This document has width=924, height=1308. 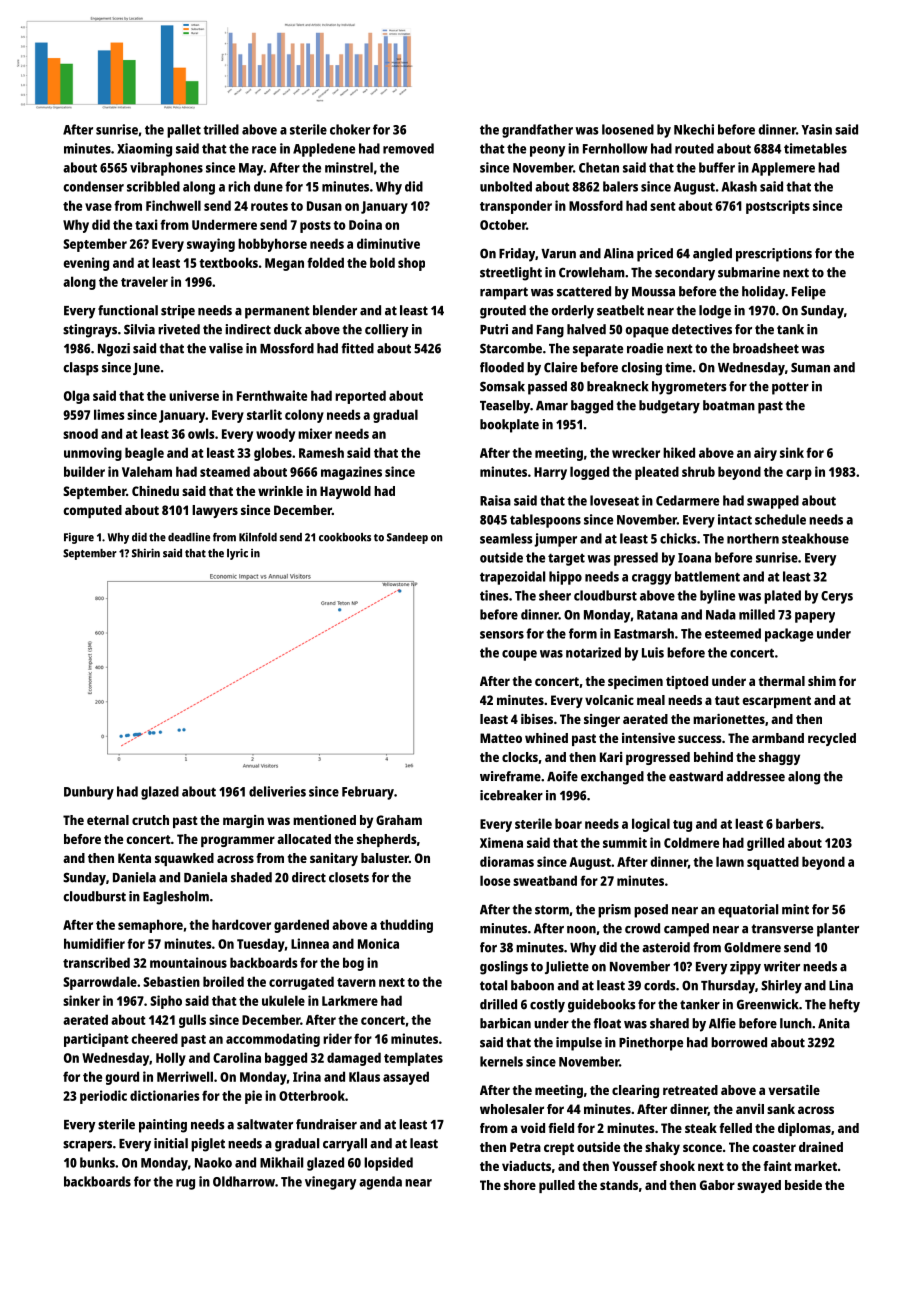 I want to click on peony, so click(x=547, y=151).
